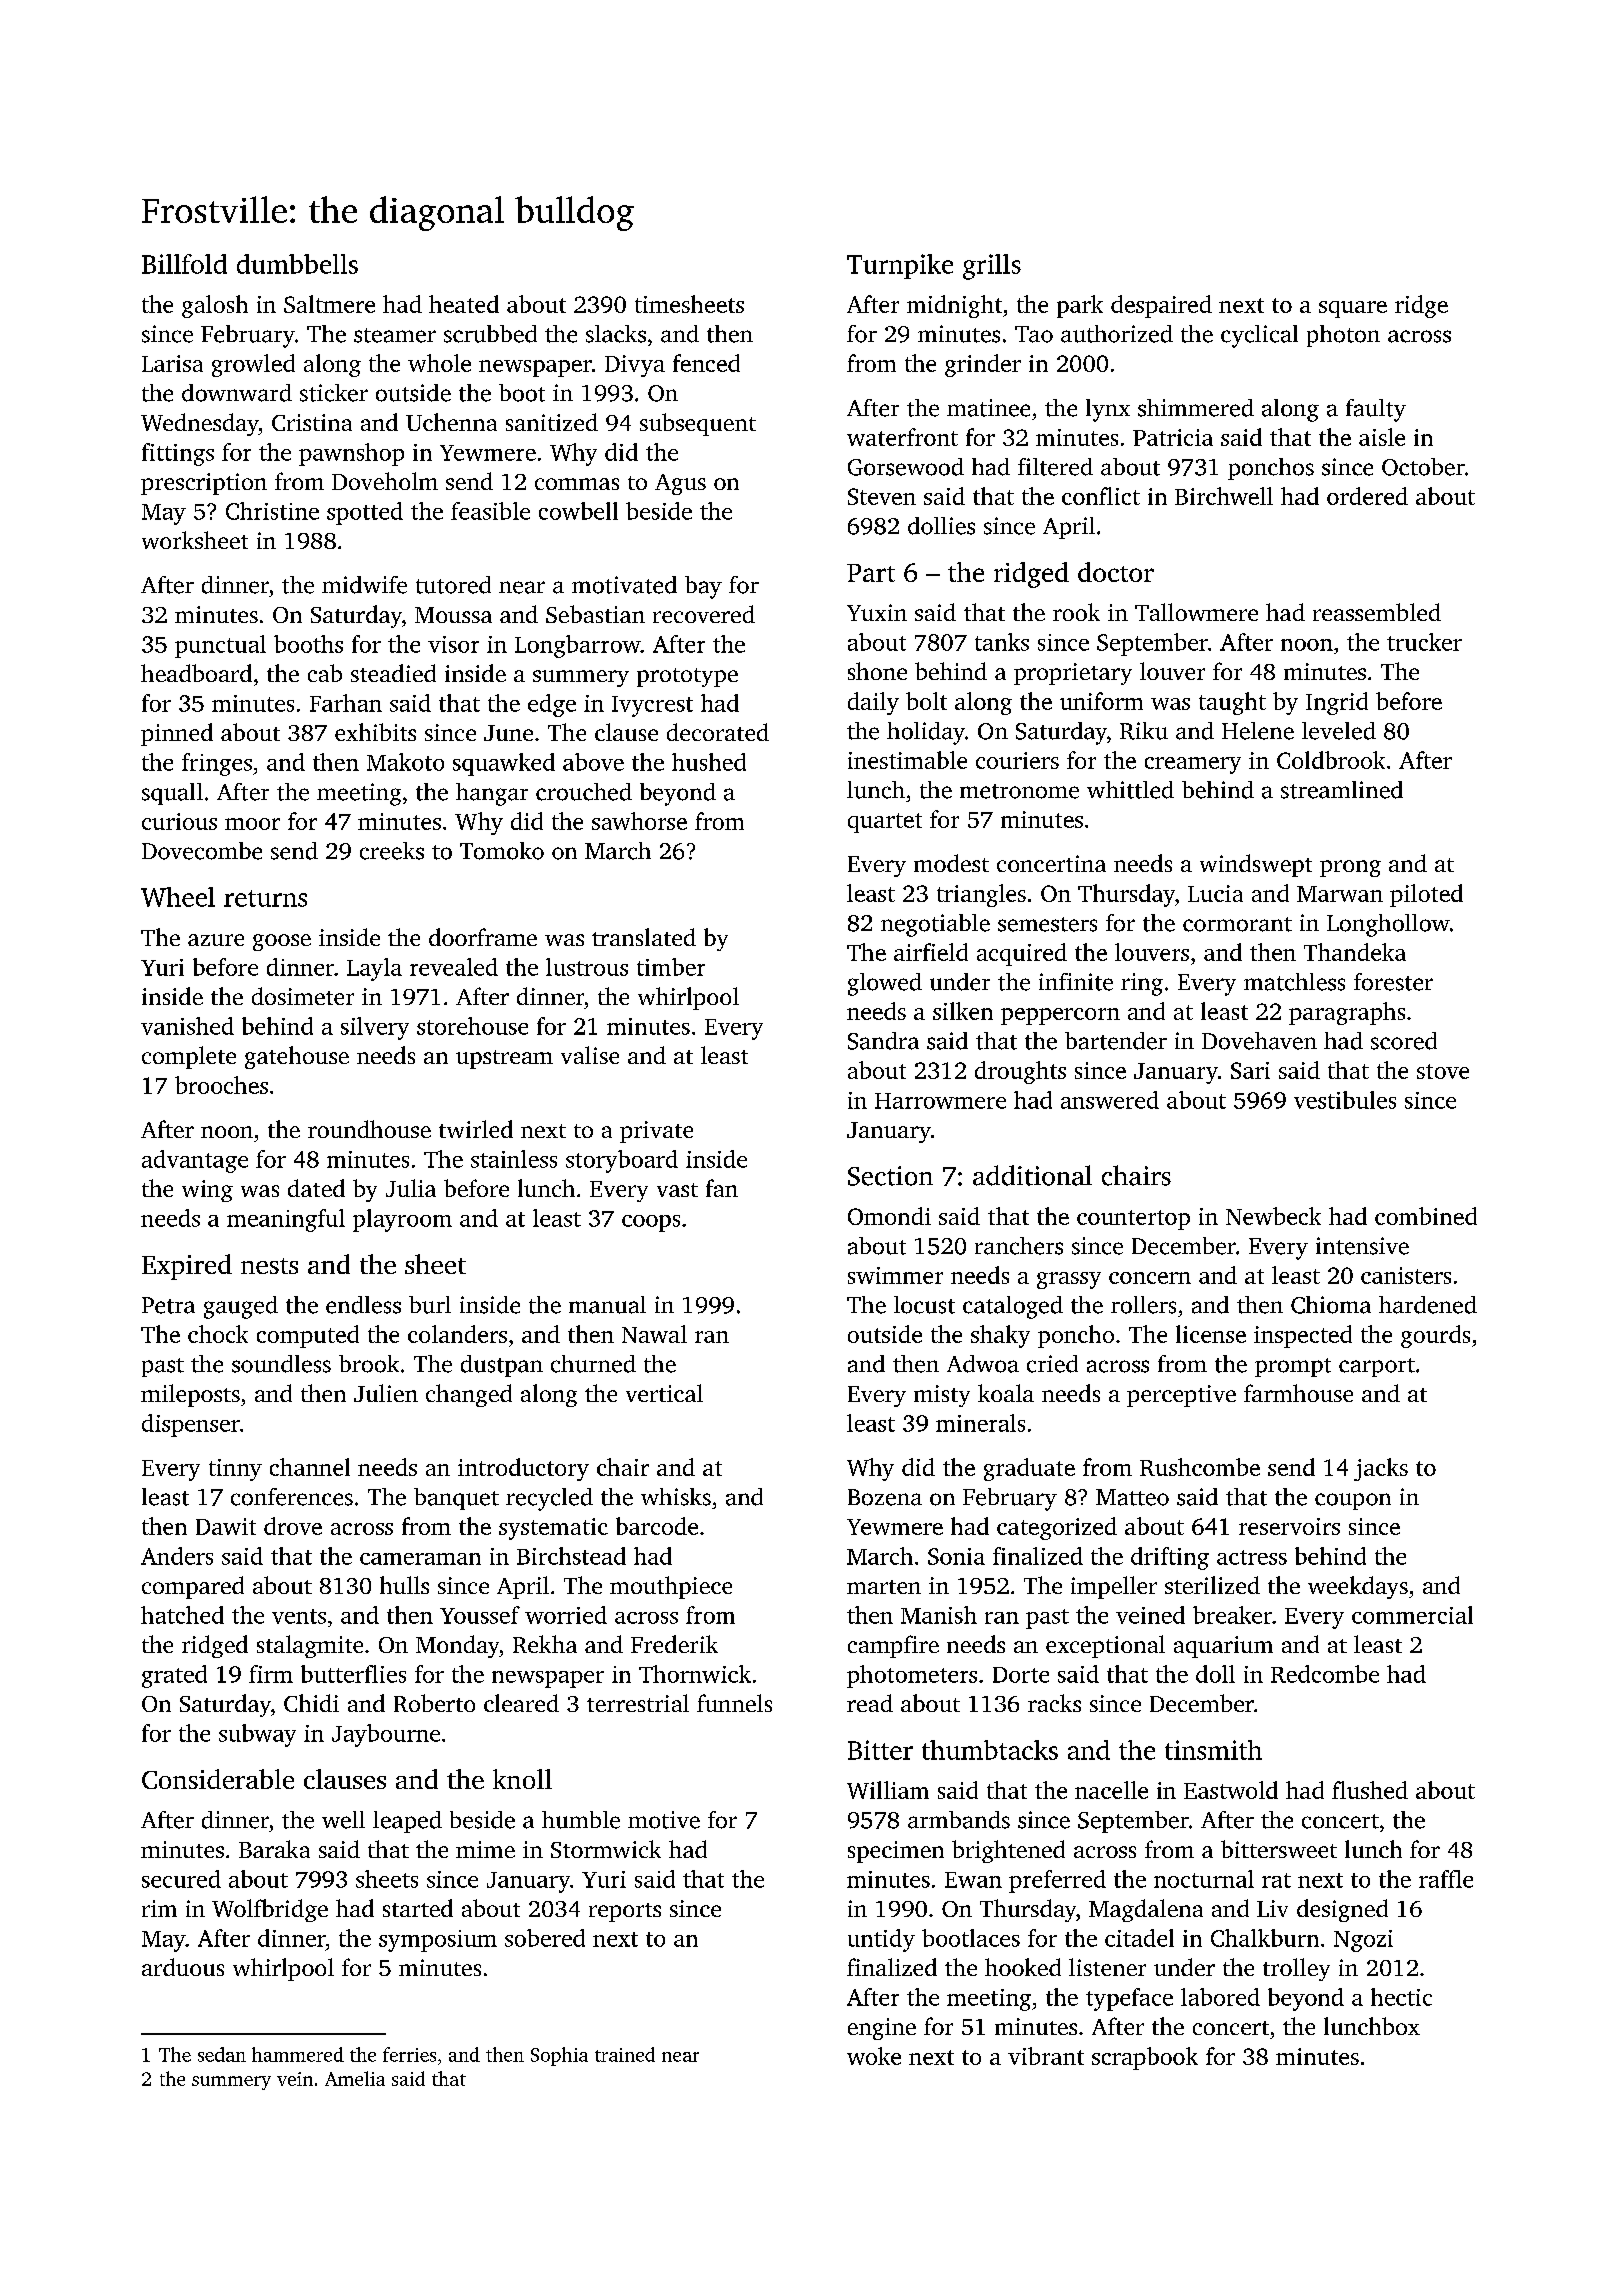  What do you see at coordinates (269, 1266) in the screenshot?
I see `nests` at bounding box center [269, 1266].
